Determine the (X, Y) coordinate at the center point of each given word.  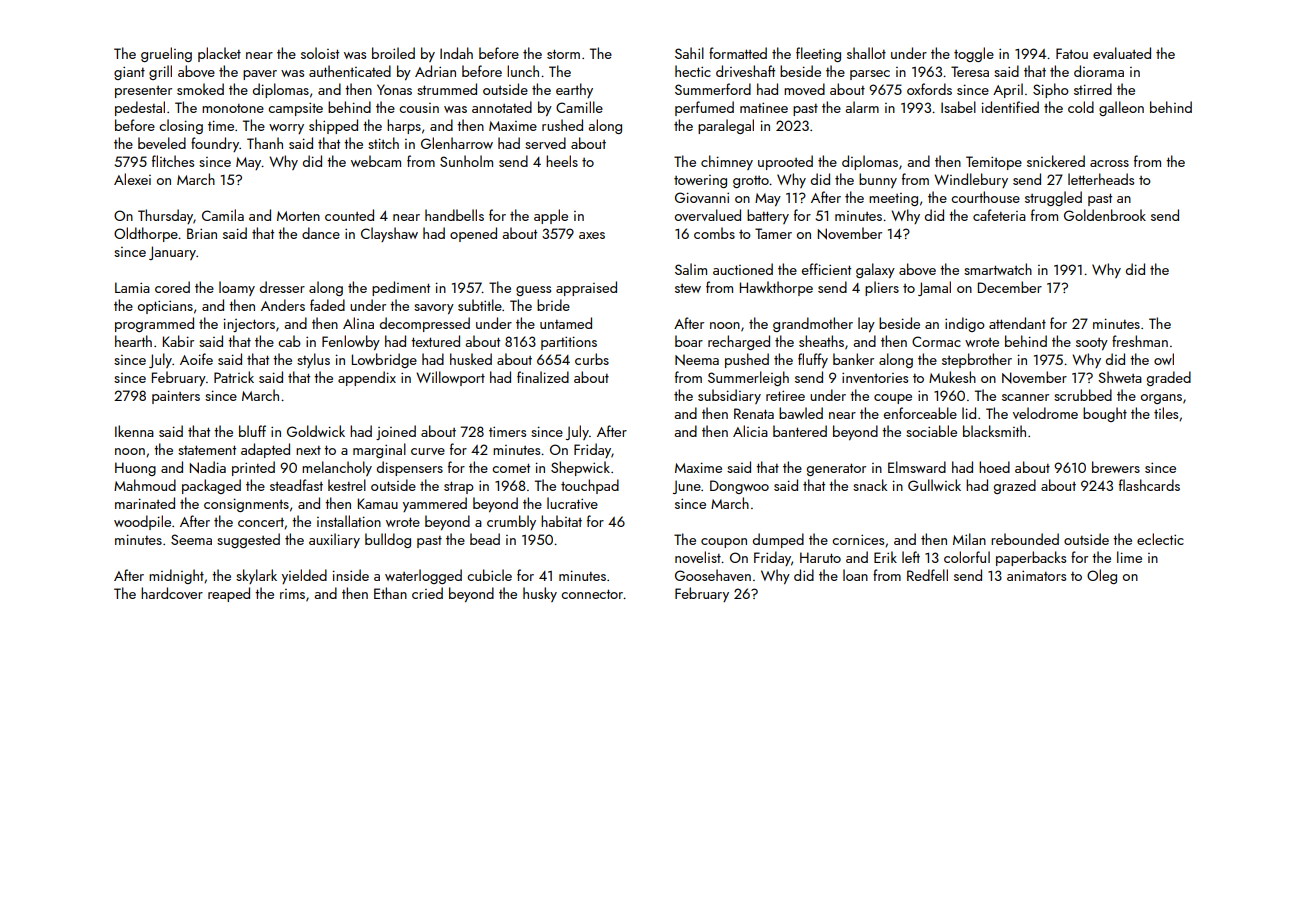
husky (540, 594)
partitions (569, 343)
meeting (893, 199)
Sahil (689, 53)
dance (321, 233)
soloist (320, 53)
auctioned (743, 269)
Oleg (1102, 576)
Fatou (1072, 53)
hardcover (172, 593)
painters (176, 397)
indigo (965, 324)
